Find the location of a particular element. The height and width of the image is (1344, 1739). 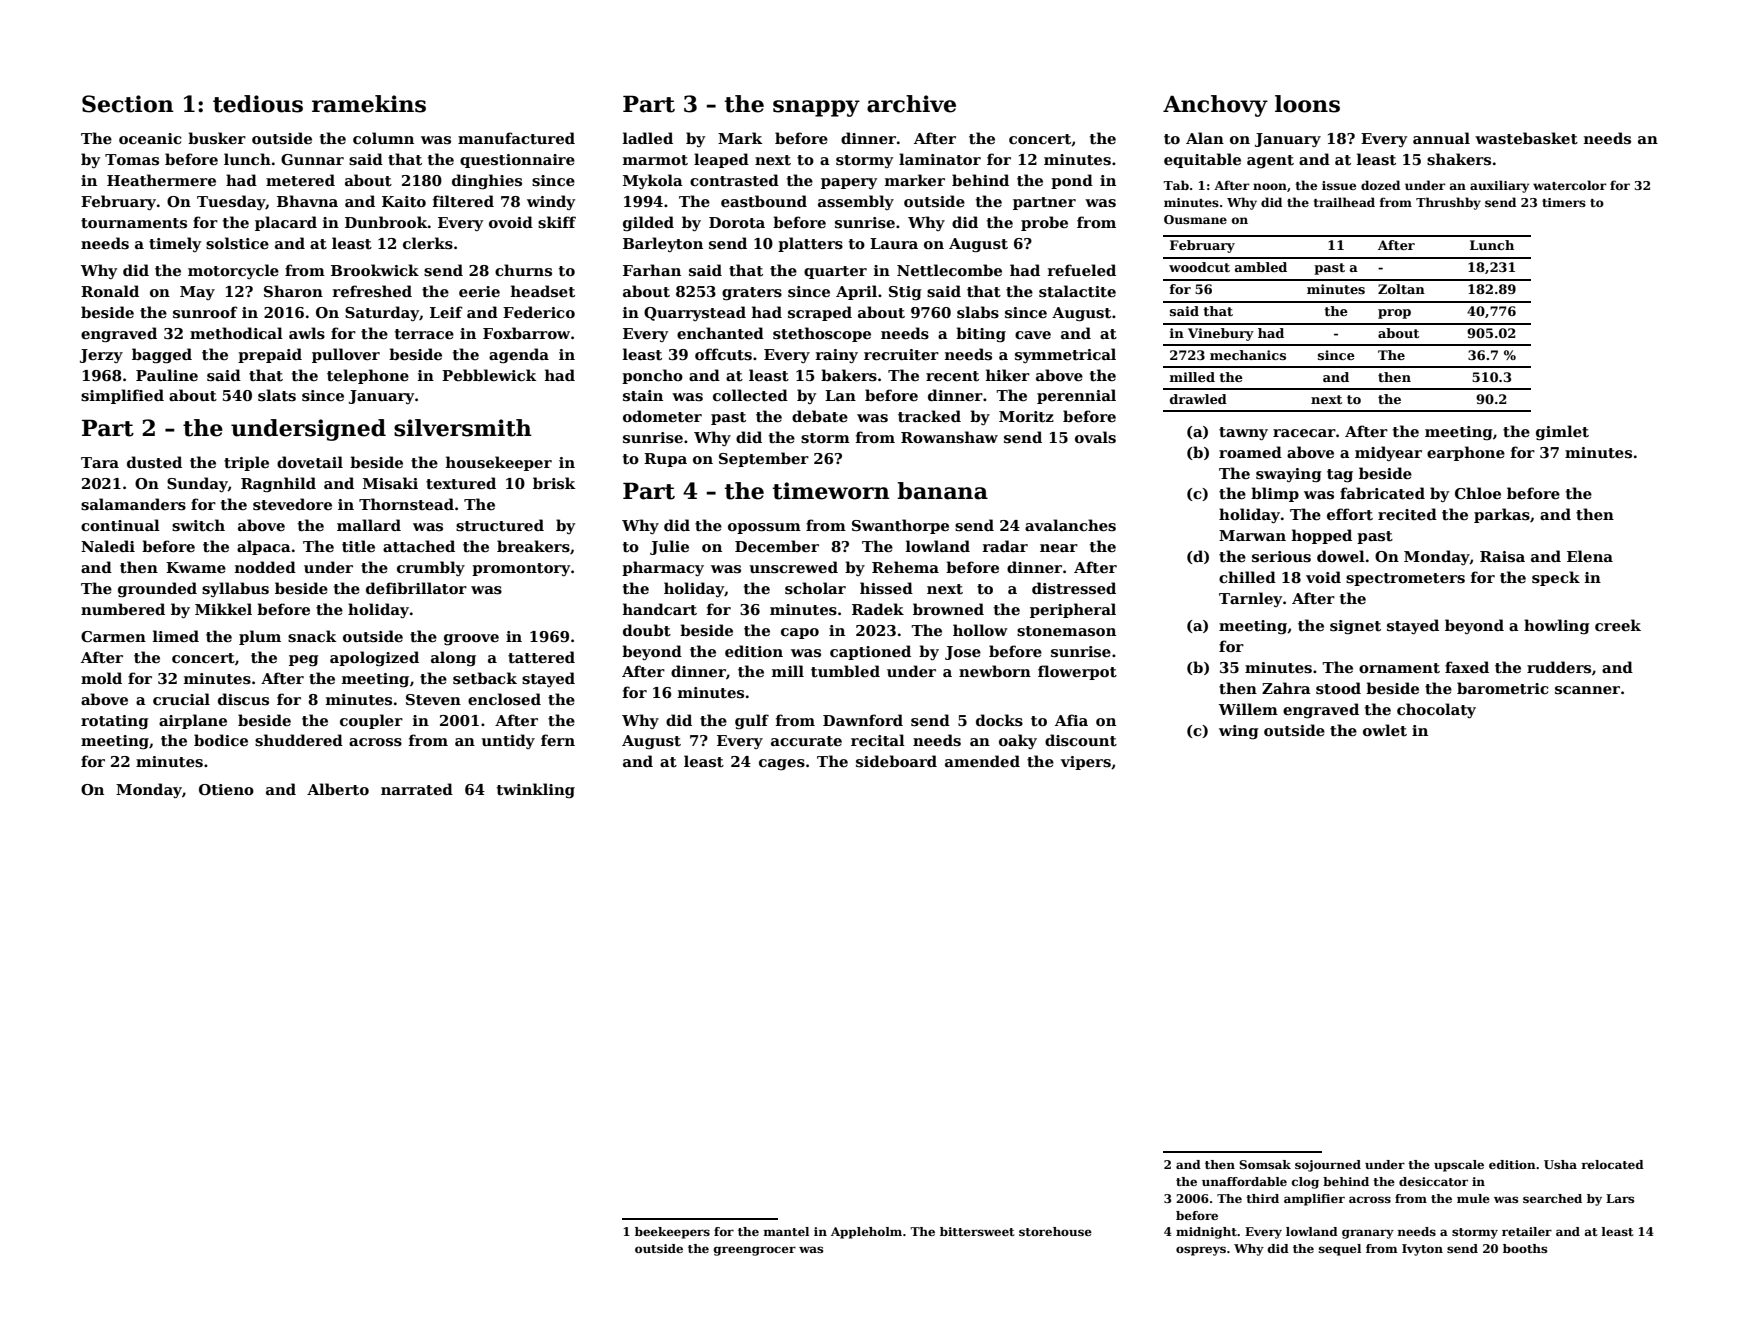

Otieno is located at coordinates (226, 789).
